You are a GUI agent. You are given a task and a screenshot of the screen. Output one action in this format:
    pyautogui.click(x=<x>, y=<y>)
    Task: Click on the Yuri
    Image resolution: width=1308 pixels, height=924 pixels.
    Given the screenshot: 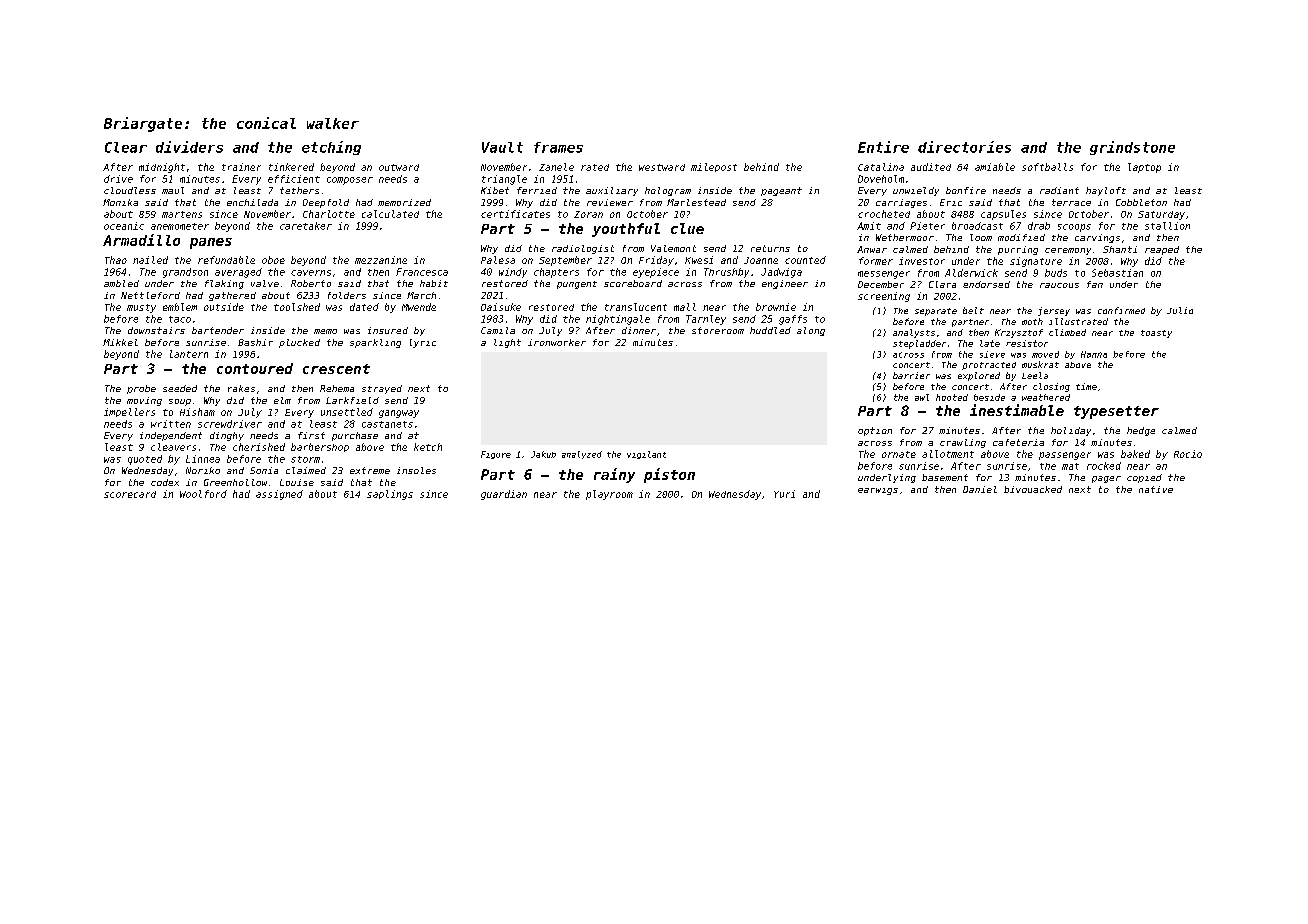 What is the action you would take?
    pyautogui.click(x=784, y=494)
